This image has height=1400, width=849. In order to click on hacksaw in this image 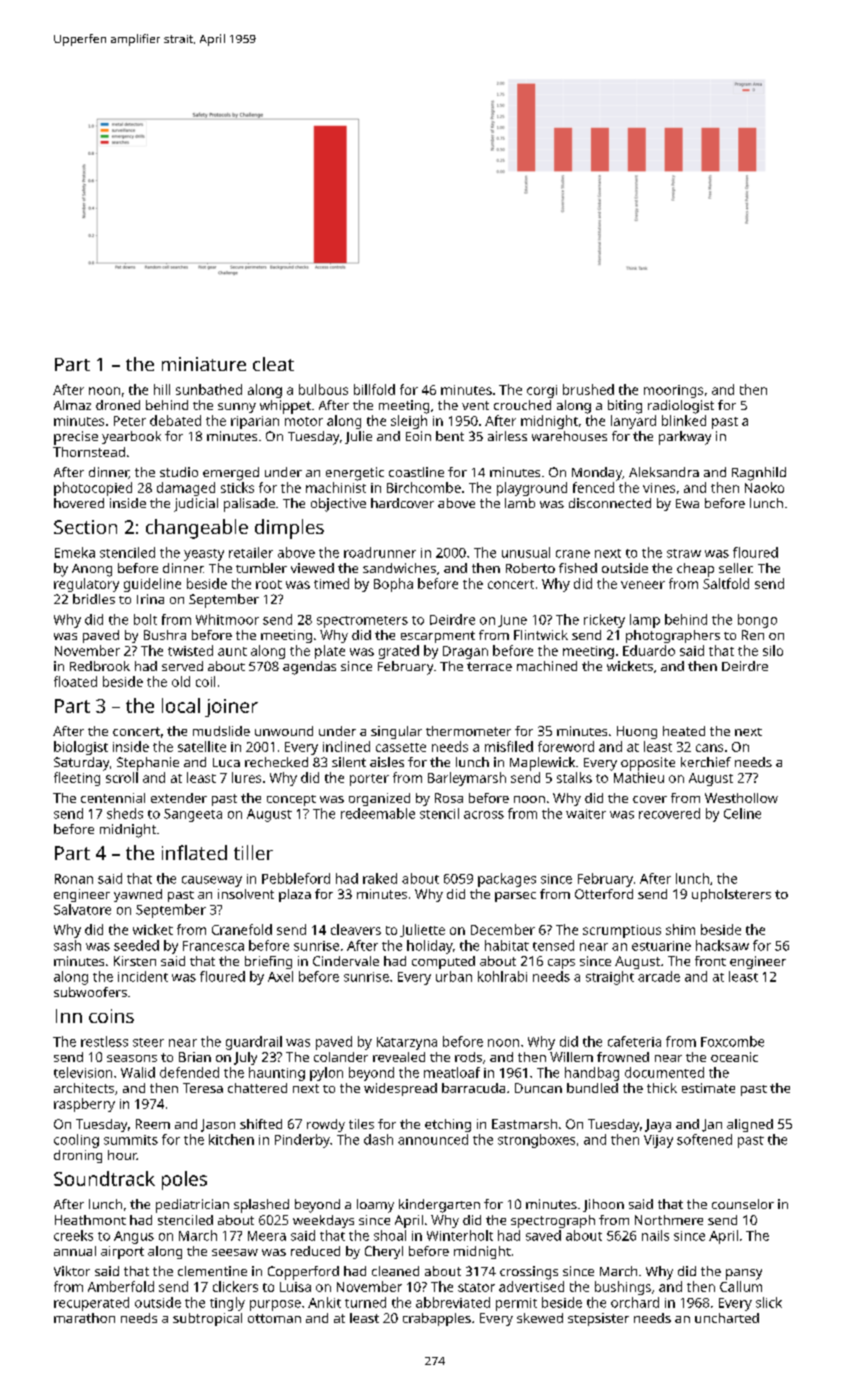, I will do `click(722, 945)`.
